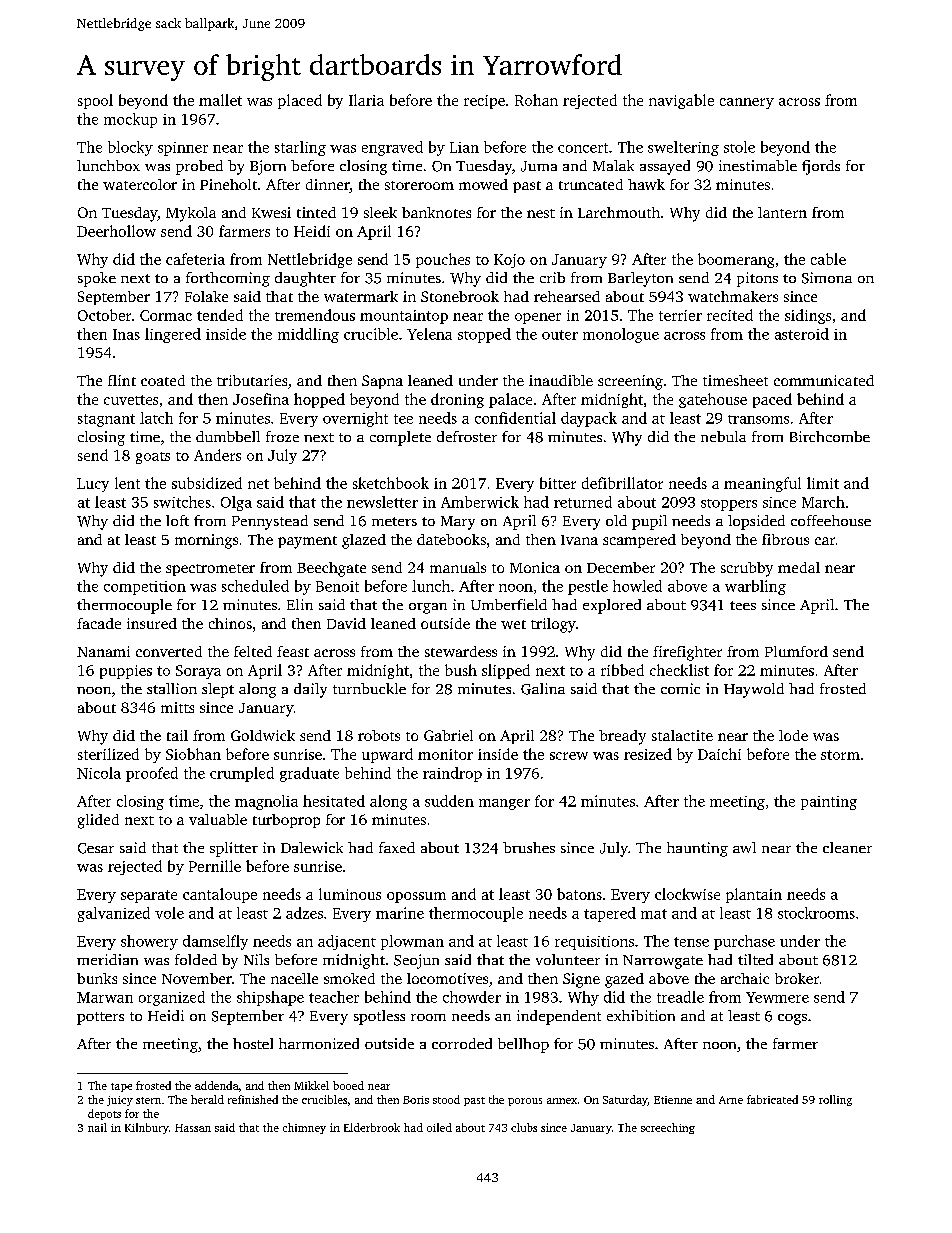  Describe the element at coordinates (747, 103) in the screenshot. I see `cannery` at that location.
